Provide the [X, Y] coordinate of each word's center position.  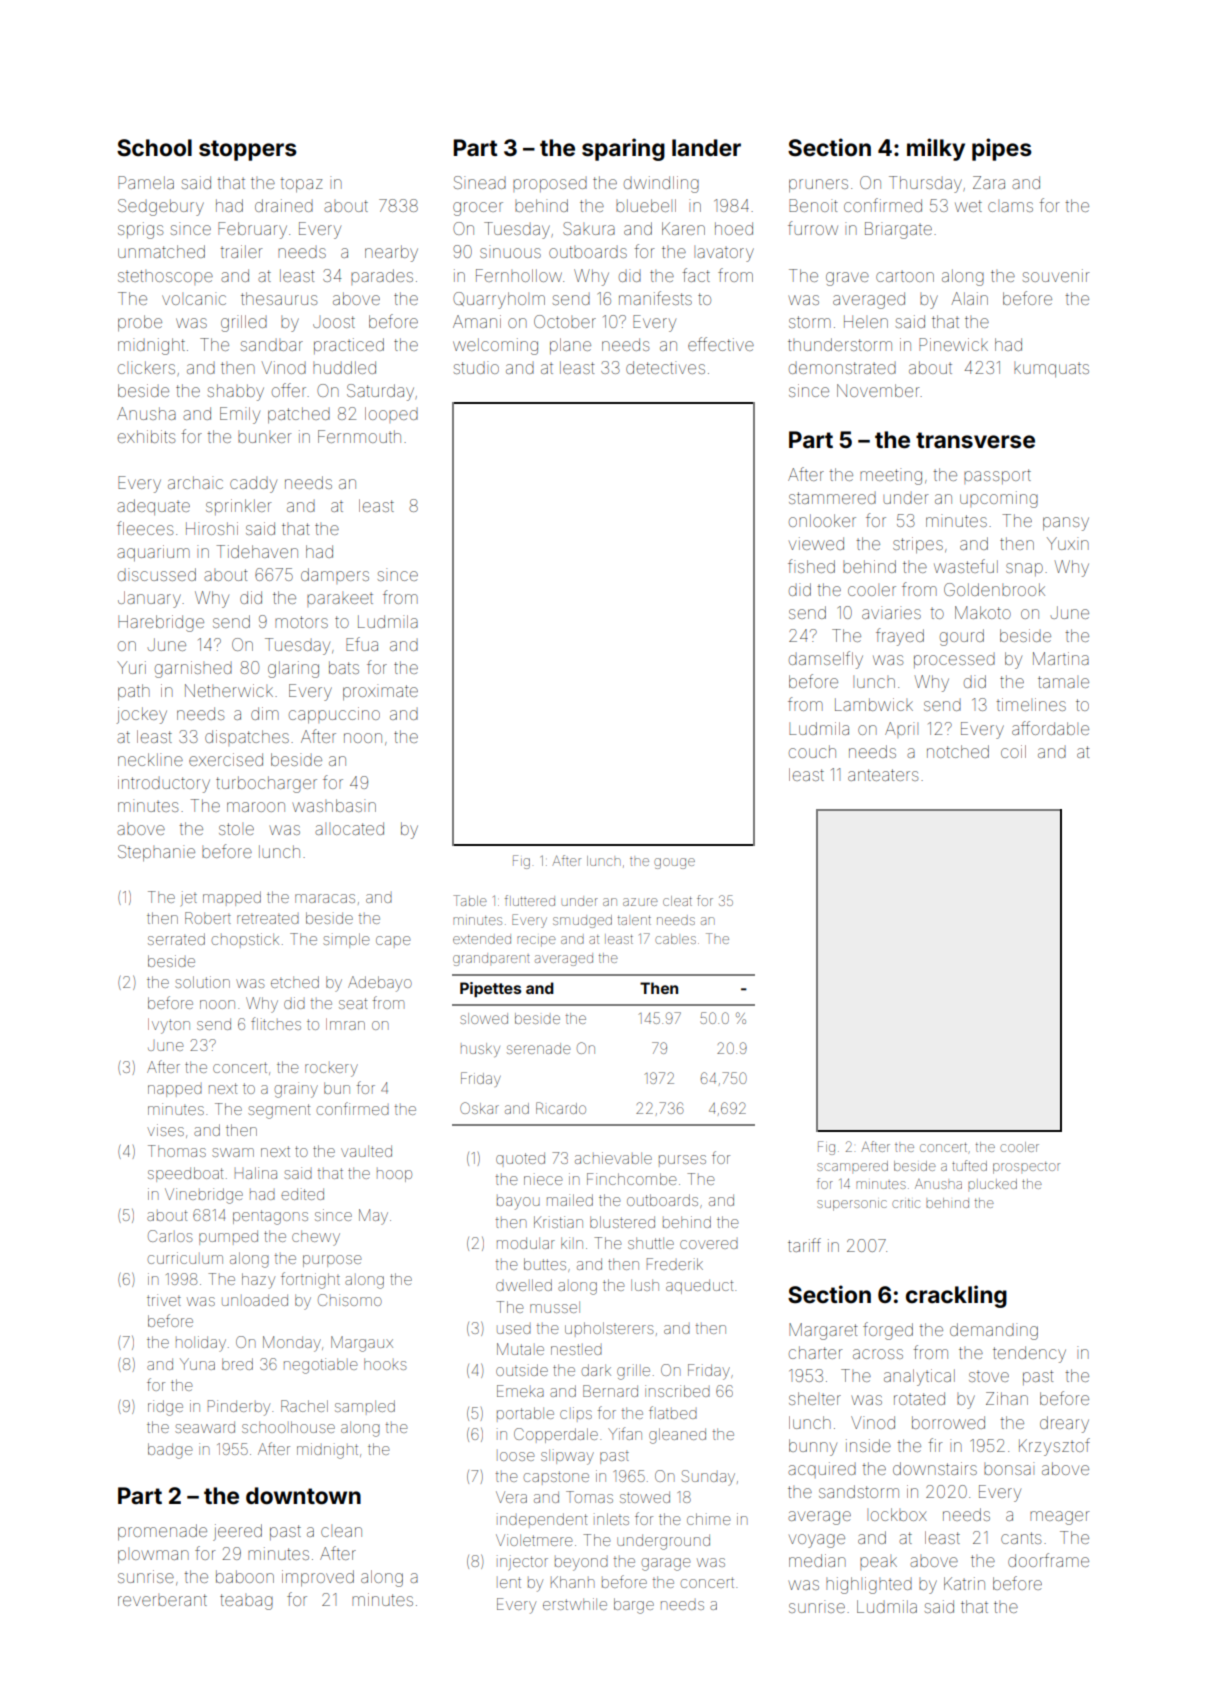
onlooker [822, 520]
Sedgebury [161, 207]
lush [645, 1285]
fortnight [310, 1280]
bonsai [1009, 1468]
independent [542, 1519]
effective [721, 344]
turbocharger [266, 784]
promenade [162, 1532]
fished [811, 566]
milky [936, 149]
